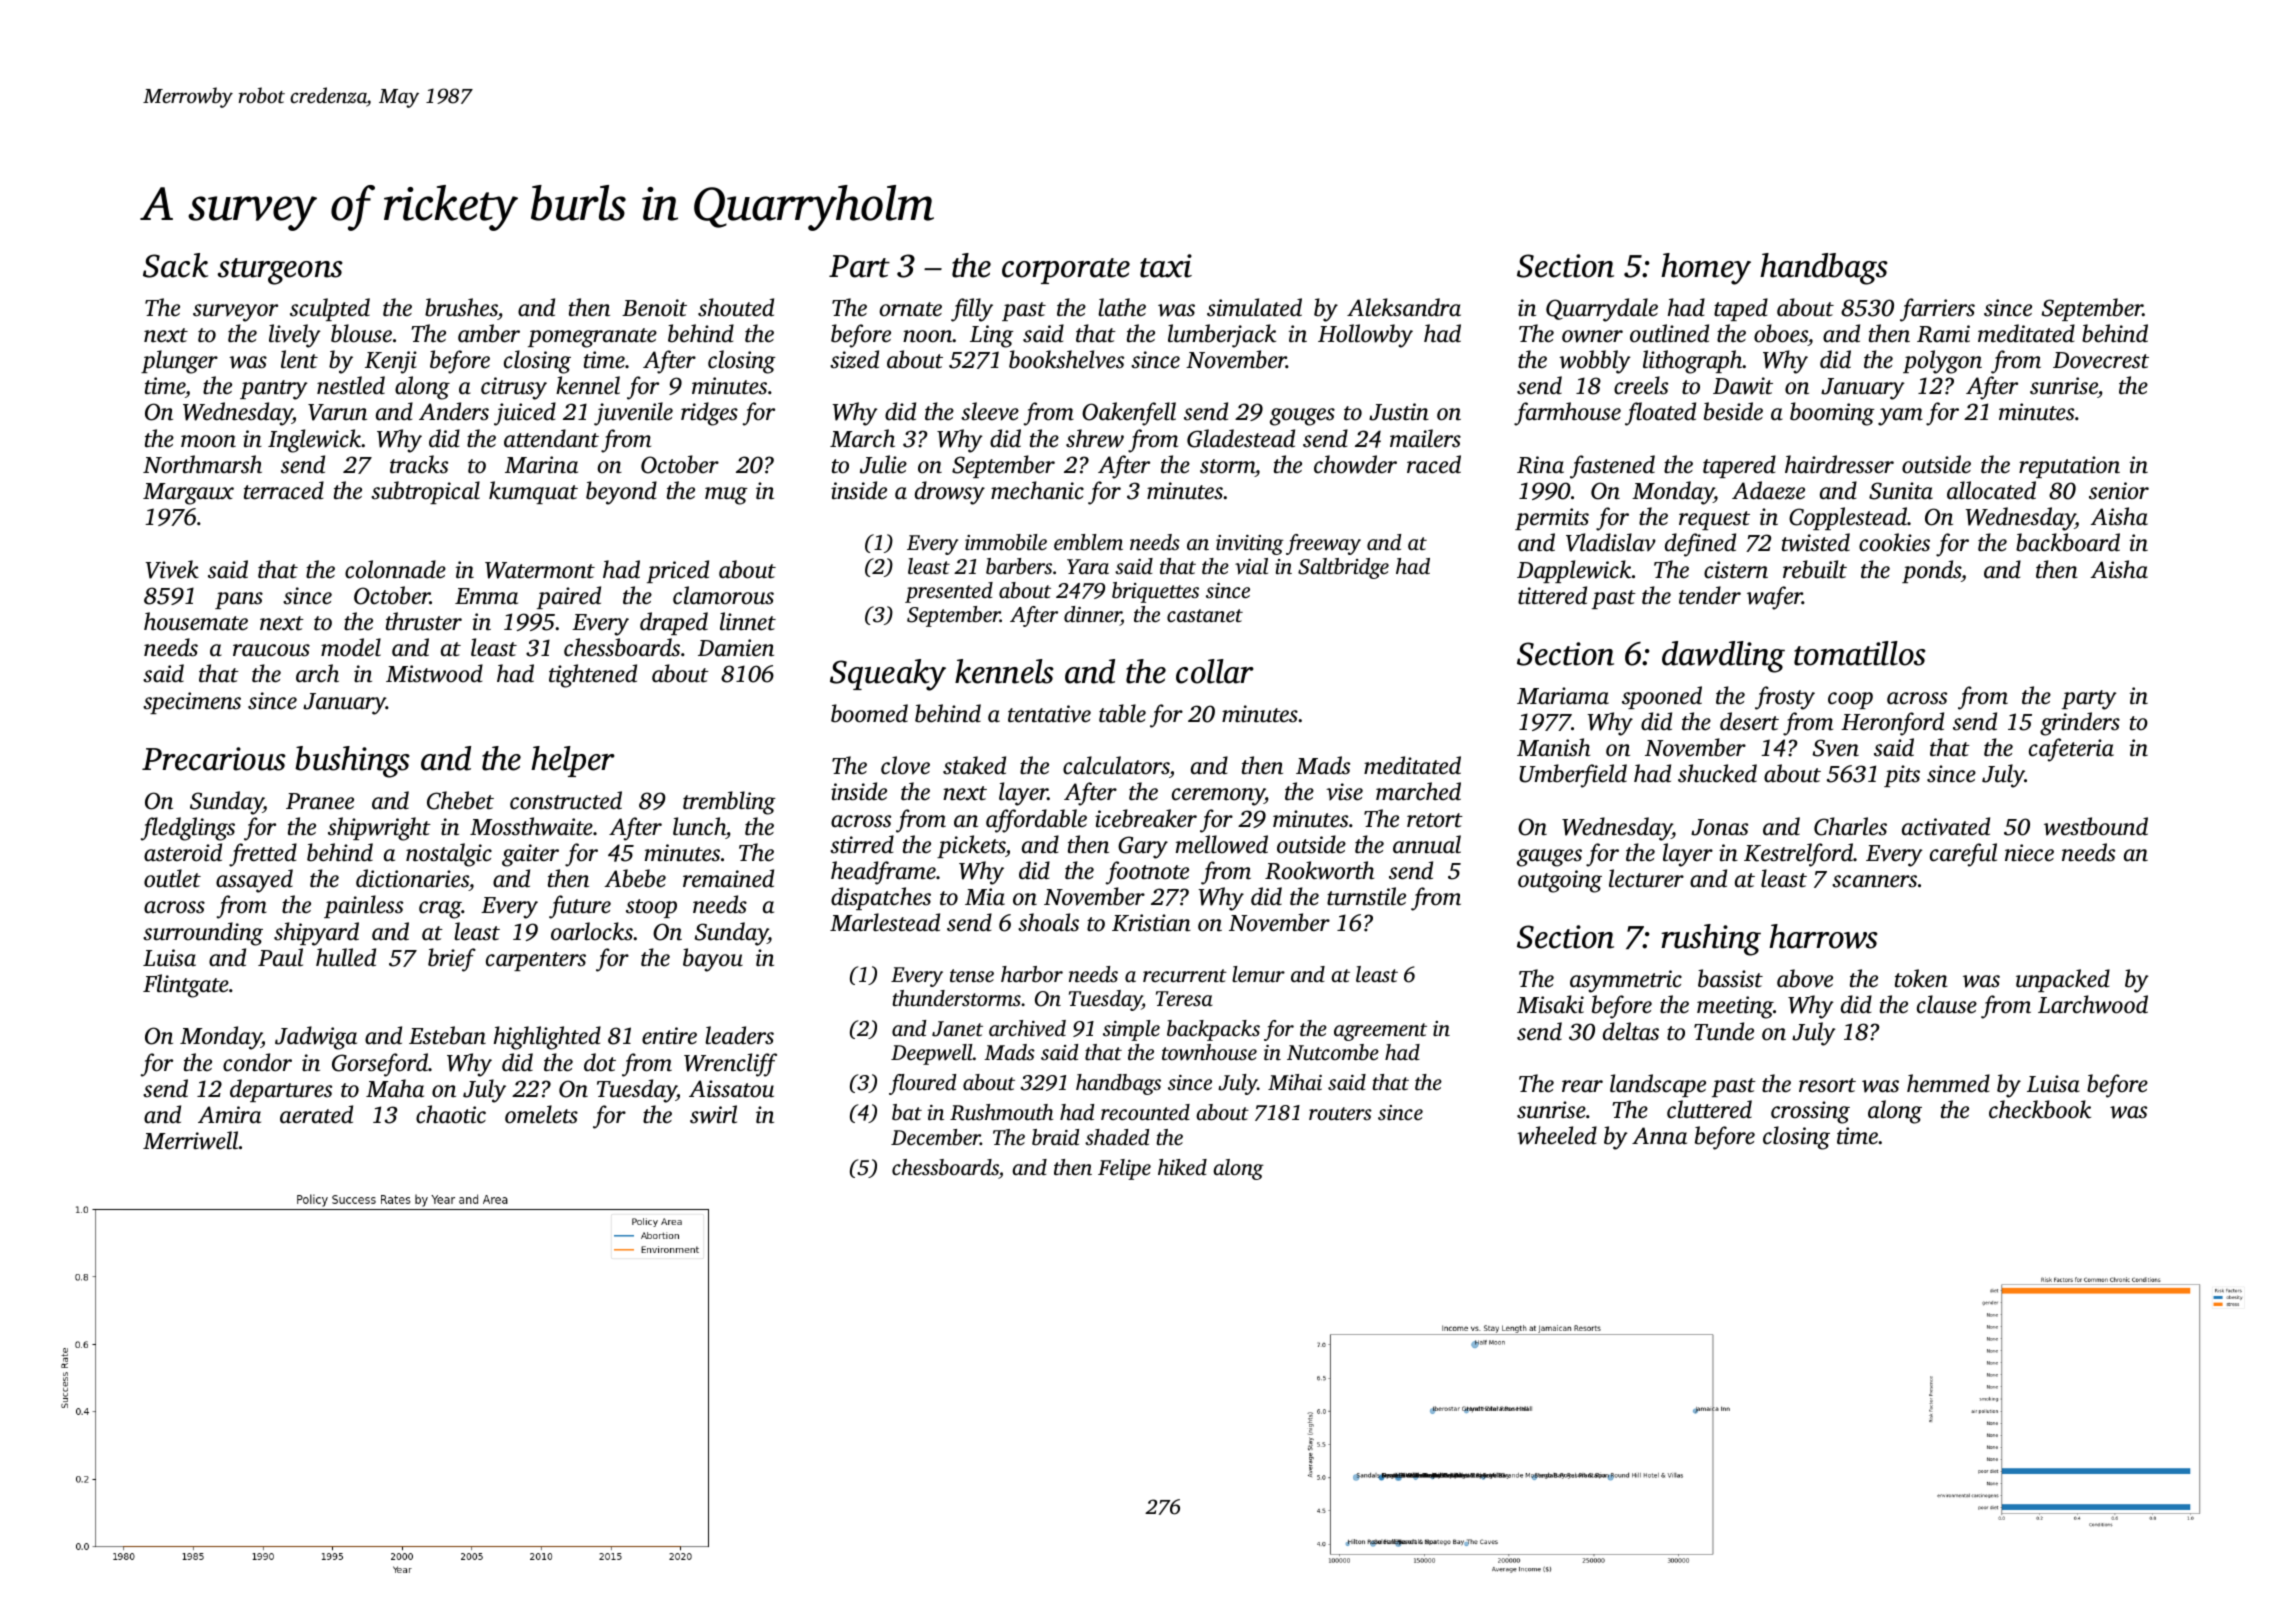 This page has height=1620, width=2292. Describe the element at coordinates (1037, 490) in the page. I see `mechanic` at that location.
